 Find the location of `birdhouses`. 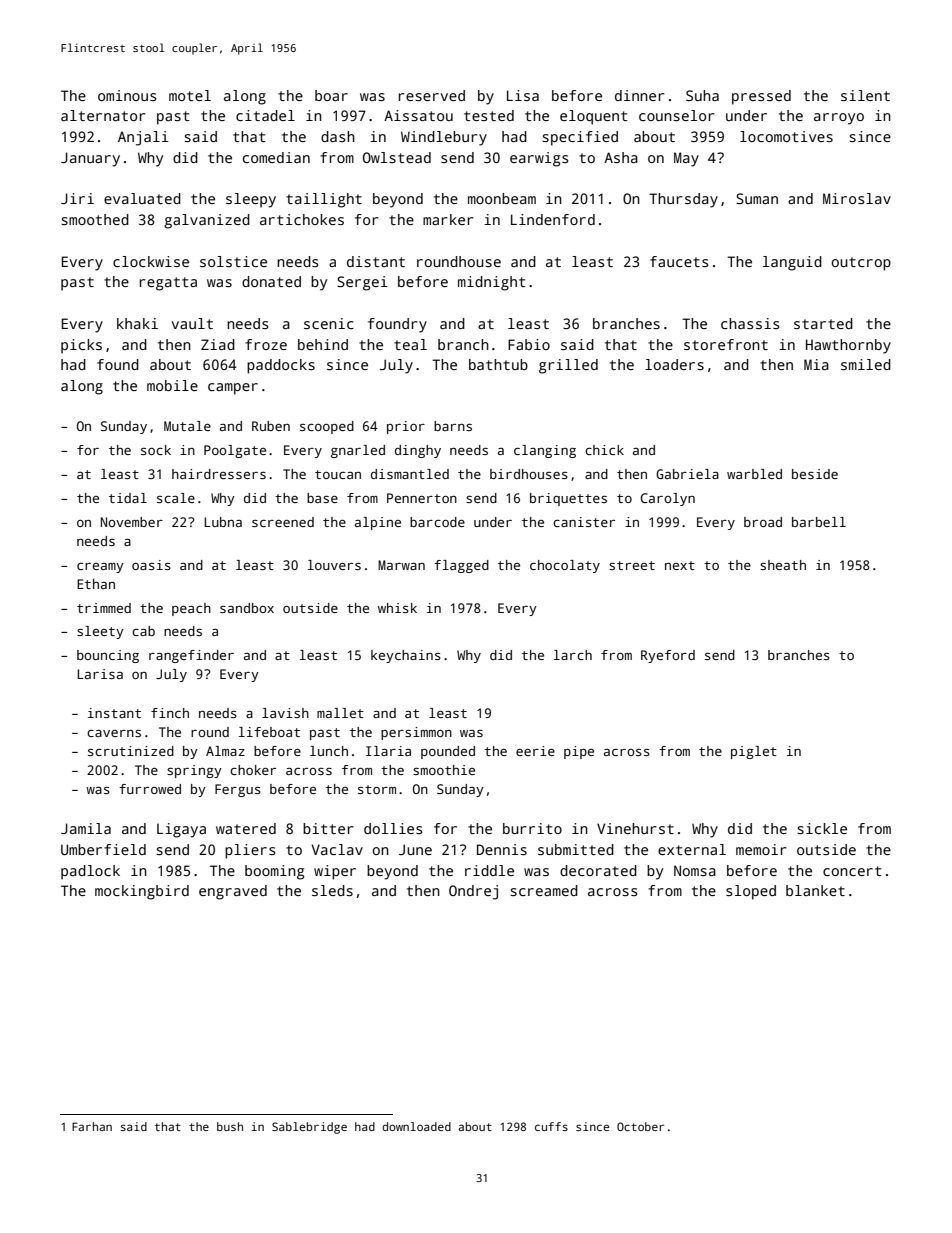

birdhouses is located at coordinates (529, 474).
